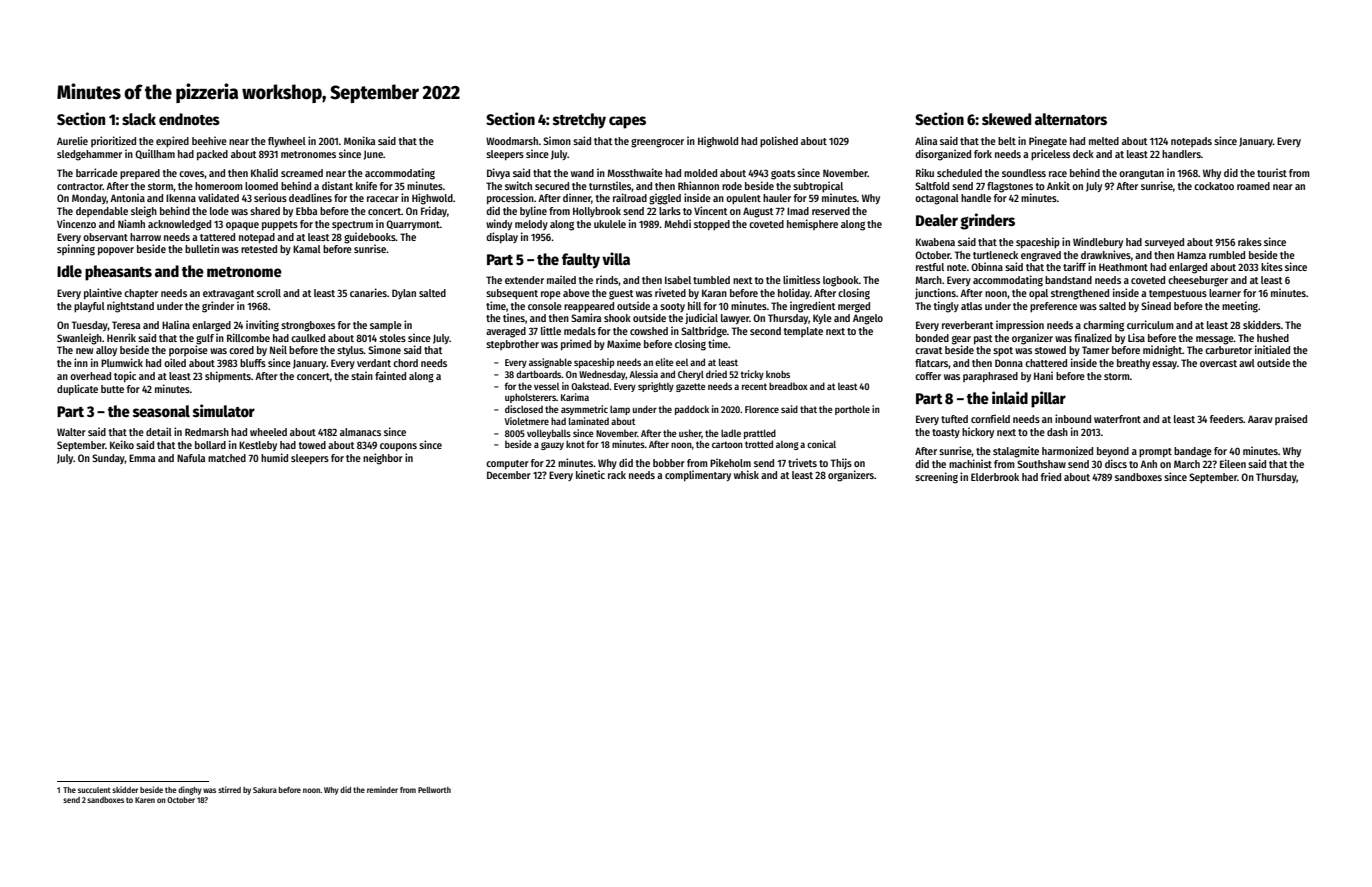 This screenshot has height=887, width=1372. Describe the element at coordinates (1233, 463) in the screenshot. I see `Eileen` at that location.
